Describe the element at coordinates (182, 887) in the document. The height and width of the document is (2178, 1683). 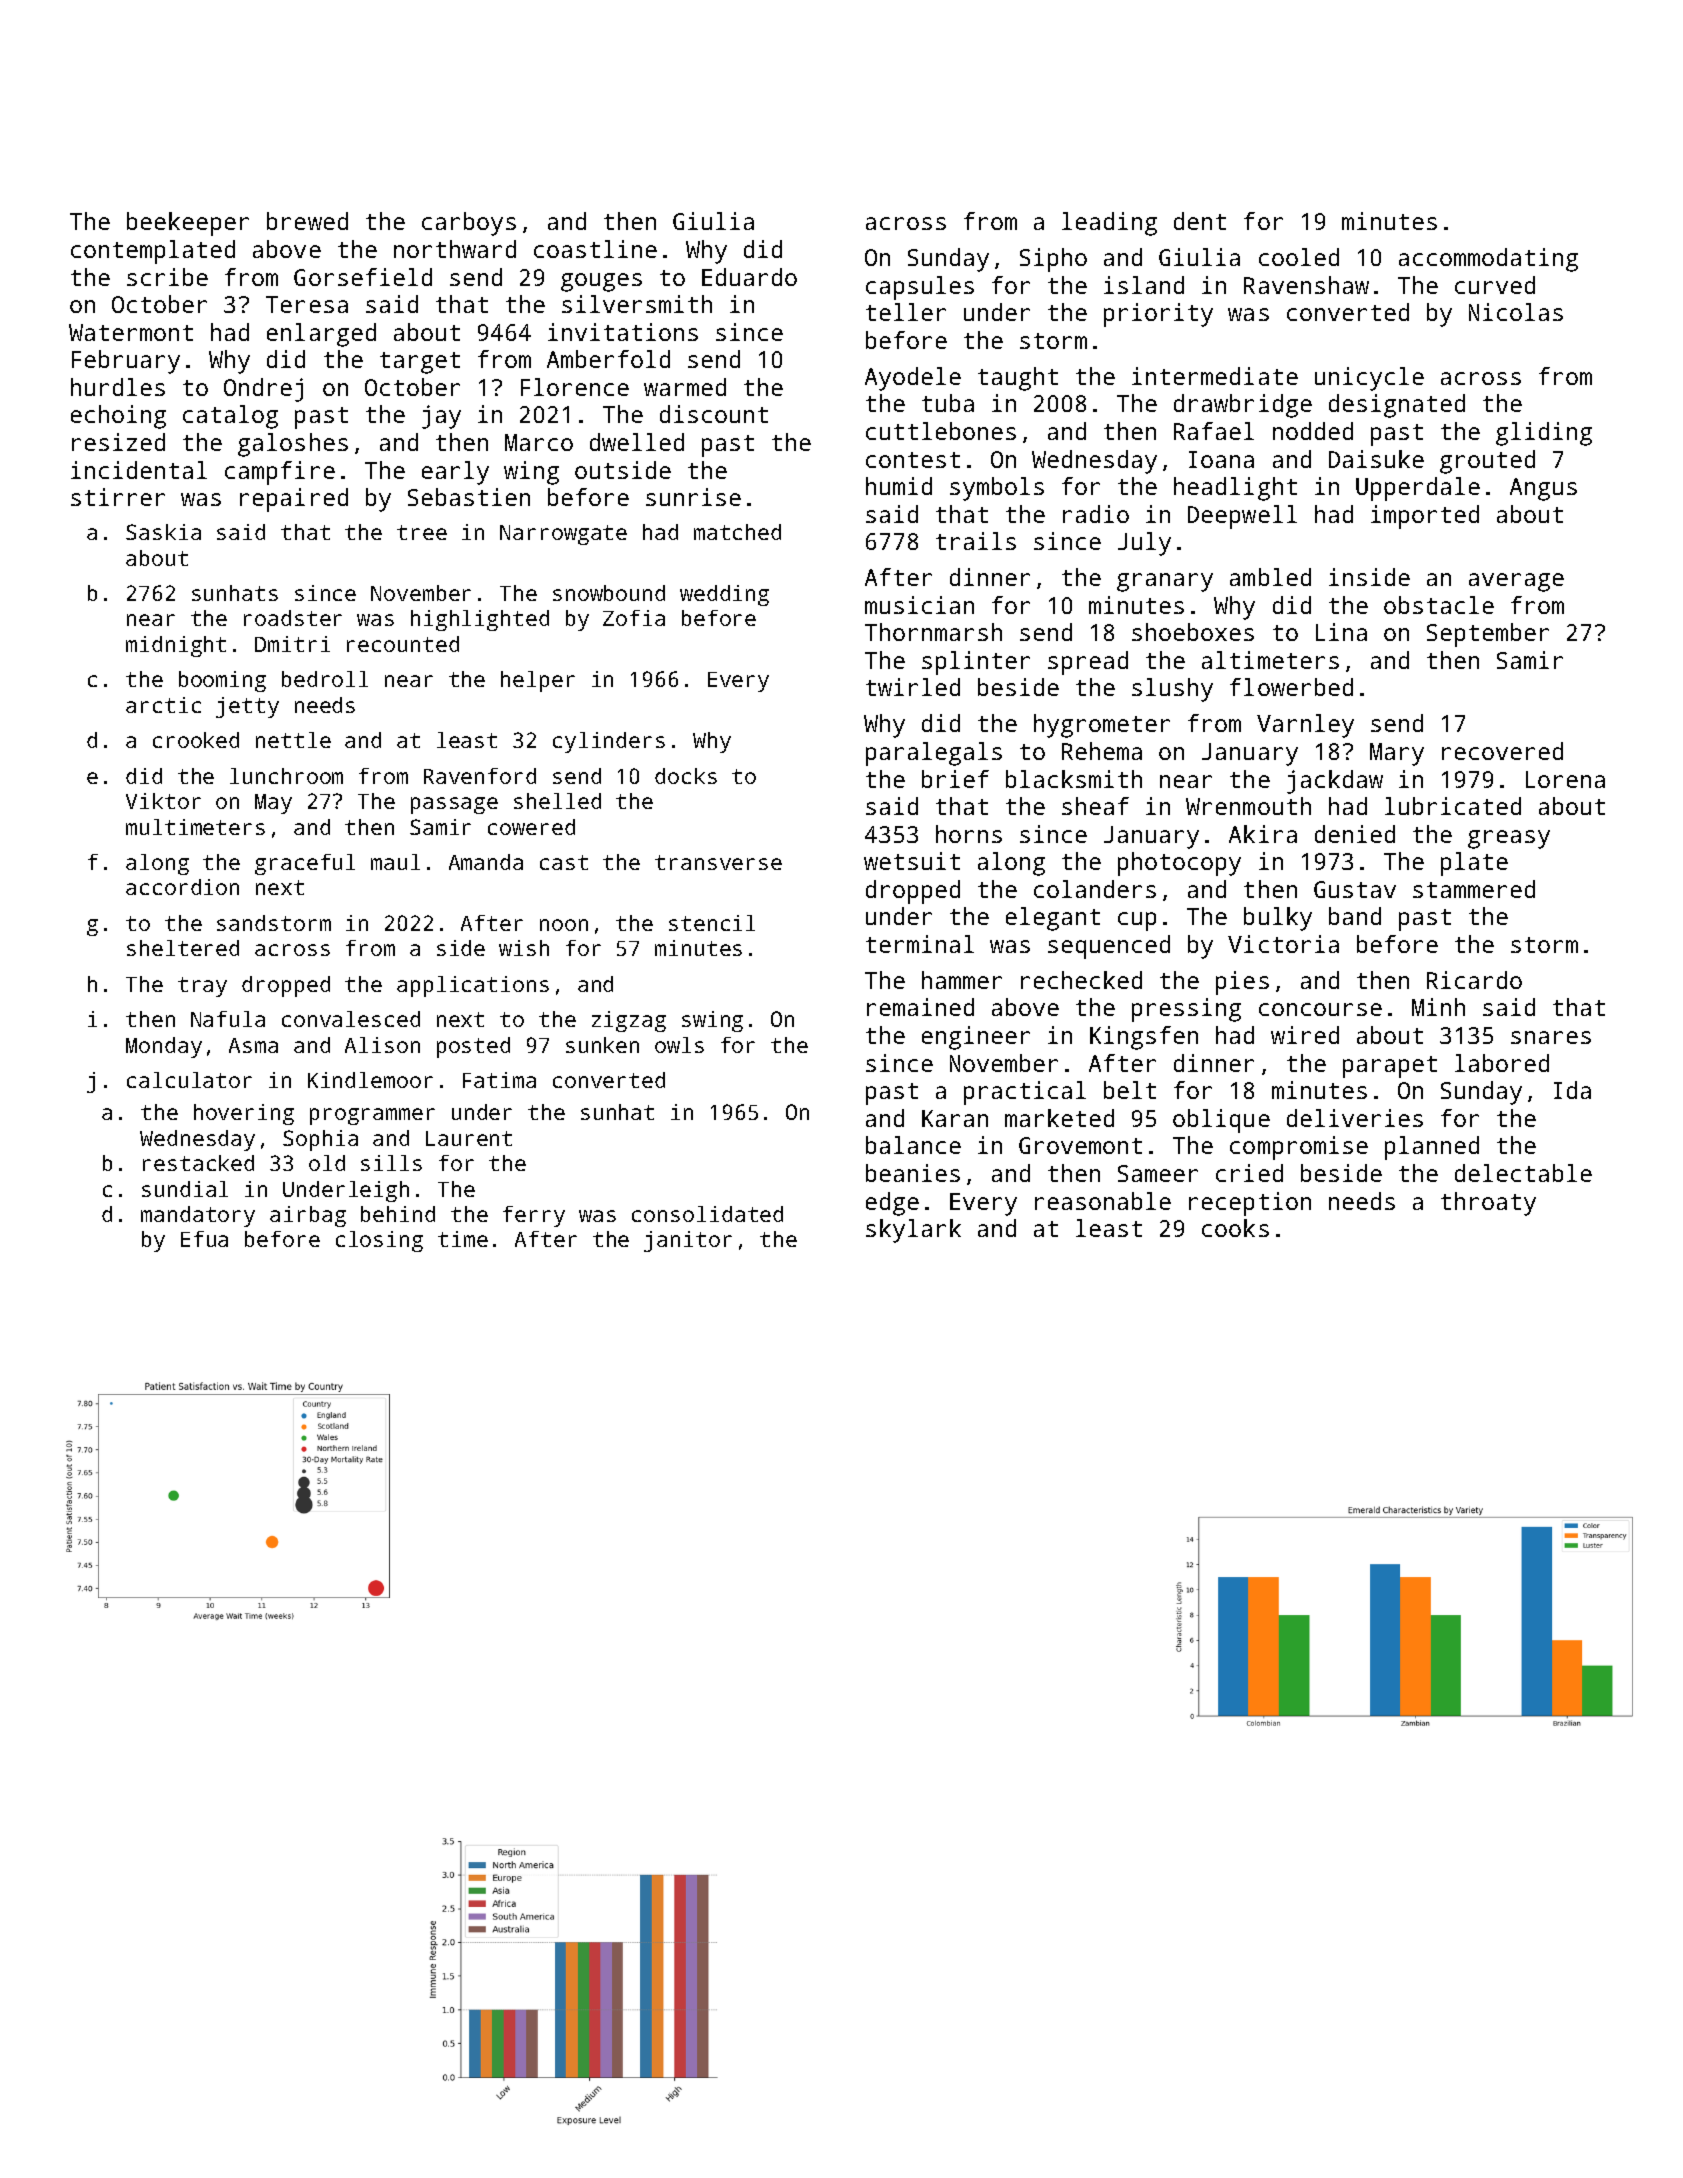
I see `accordion` at that location.
